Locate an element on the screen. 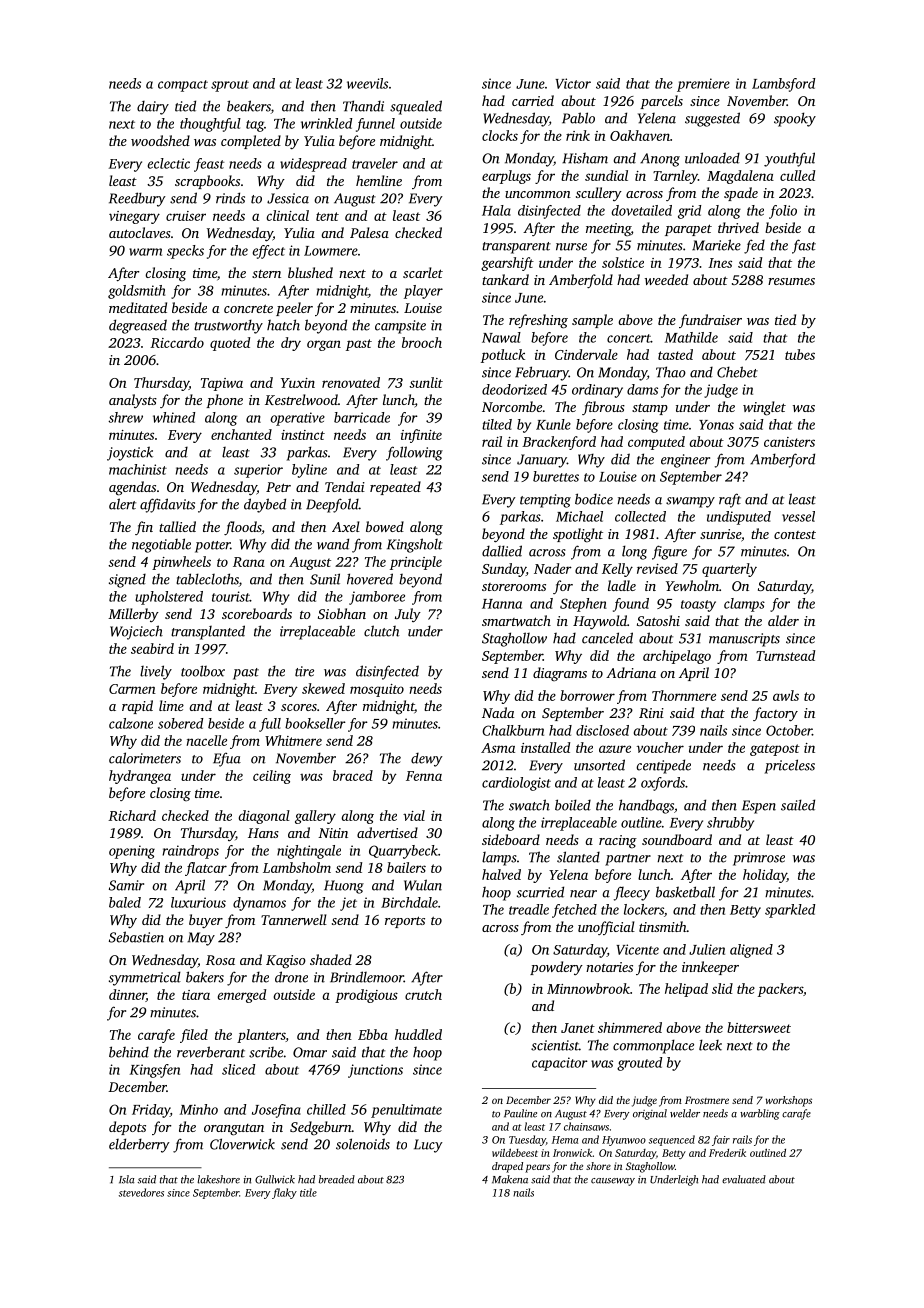  stevedores is located at coordinates (141, 1192).
